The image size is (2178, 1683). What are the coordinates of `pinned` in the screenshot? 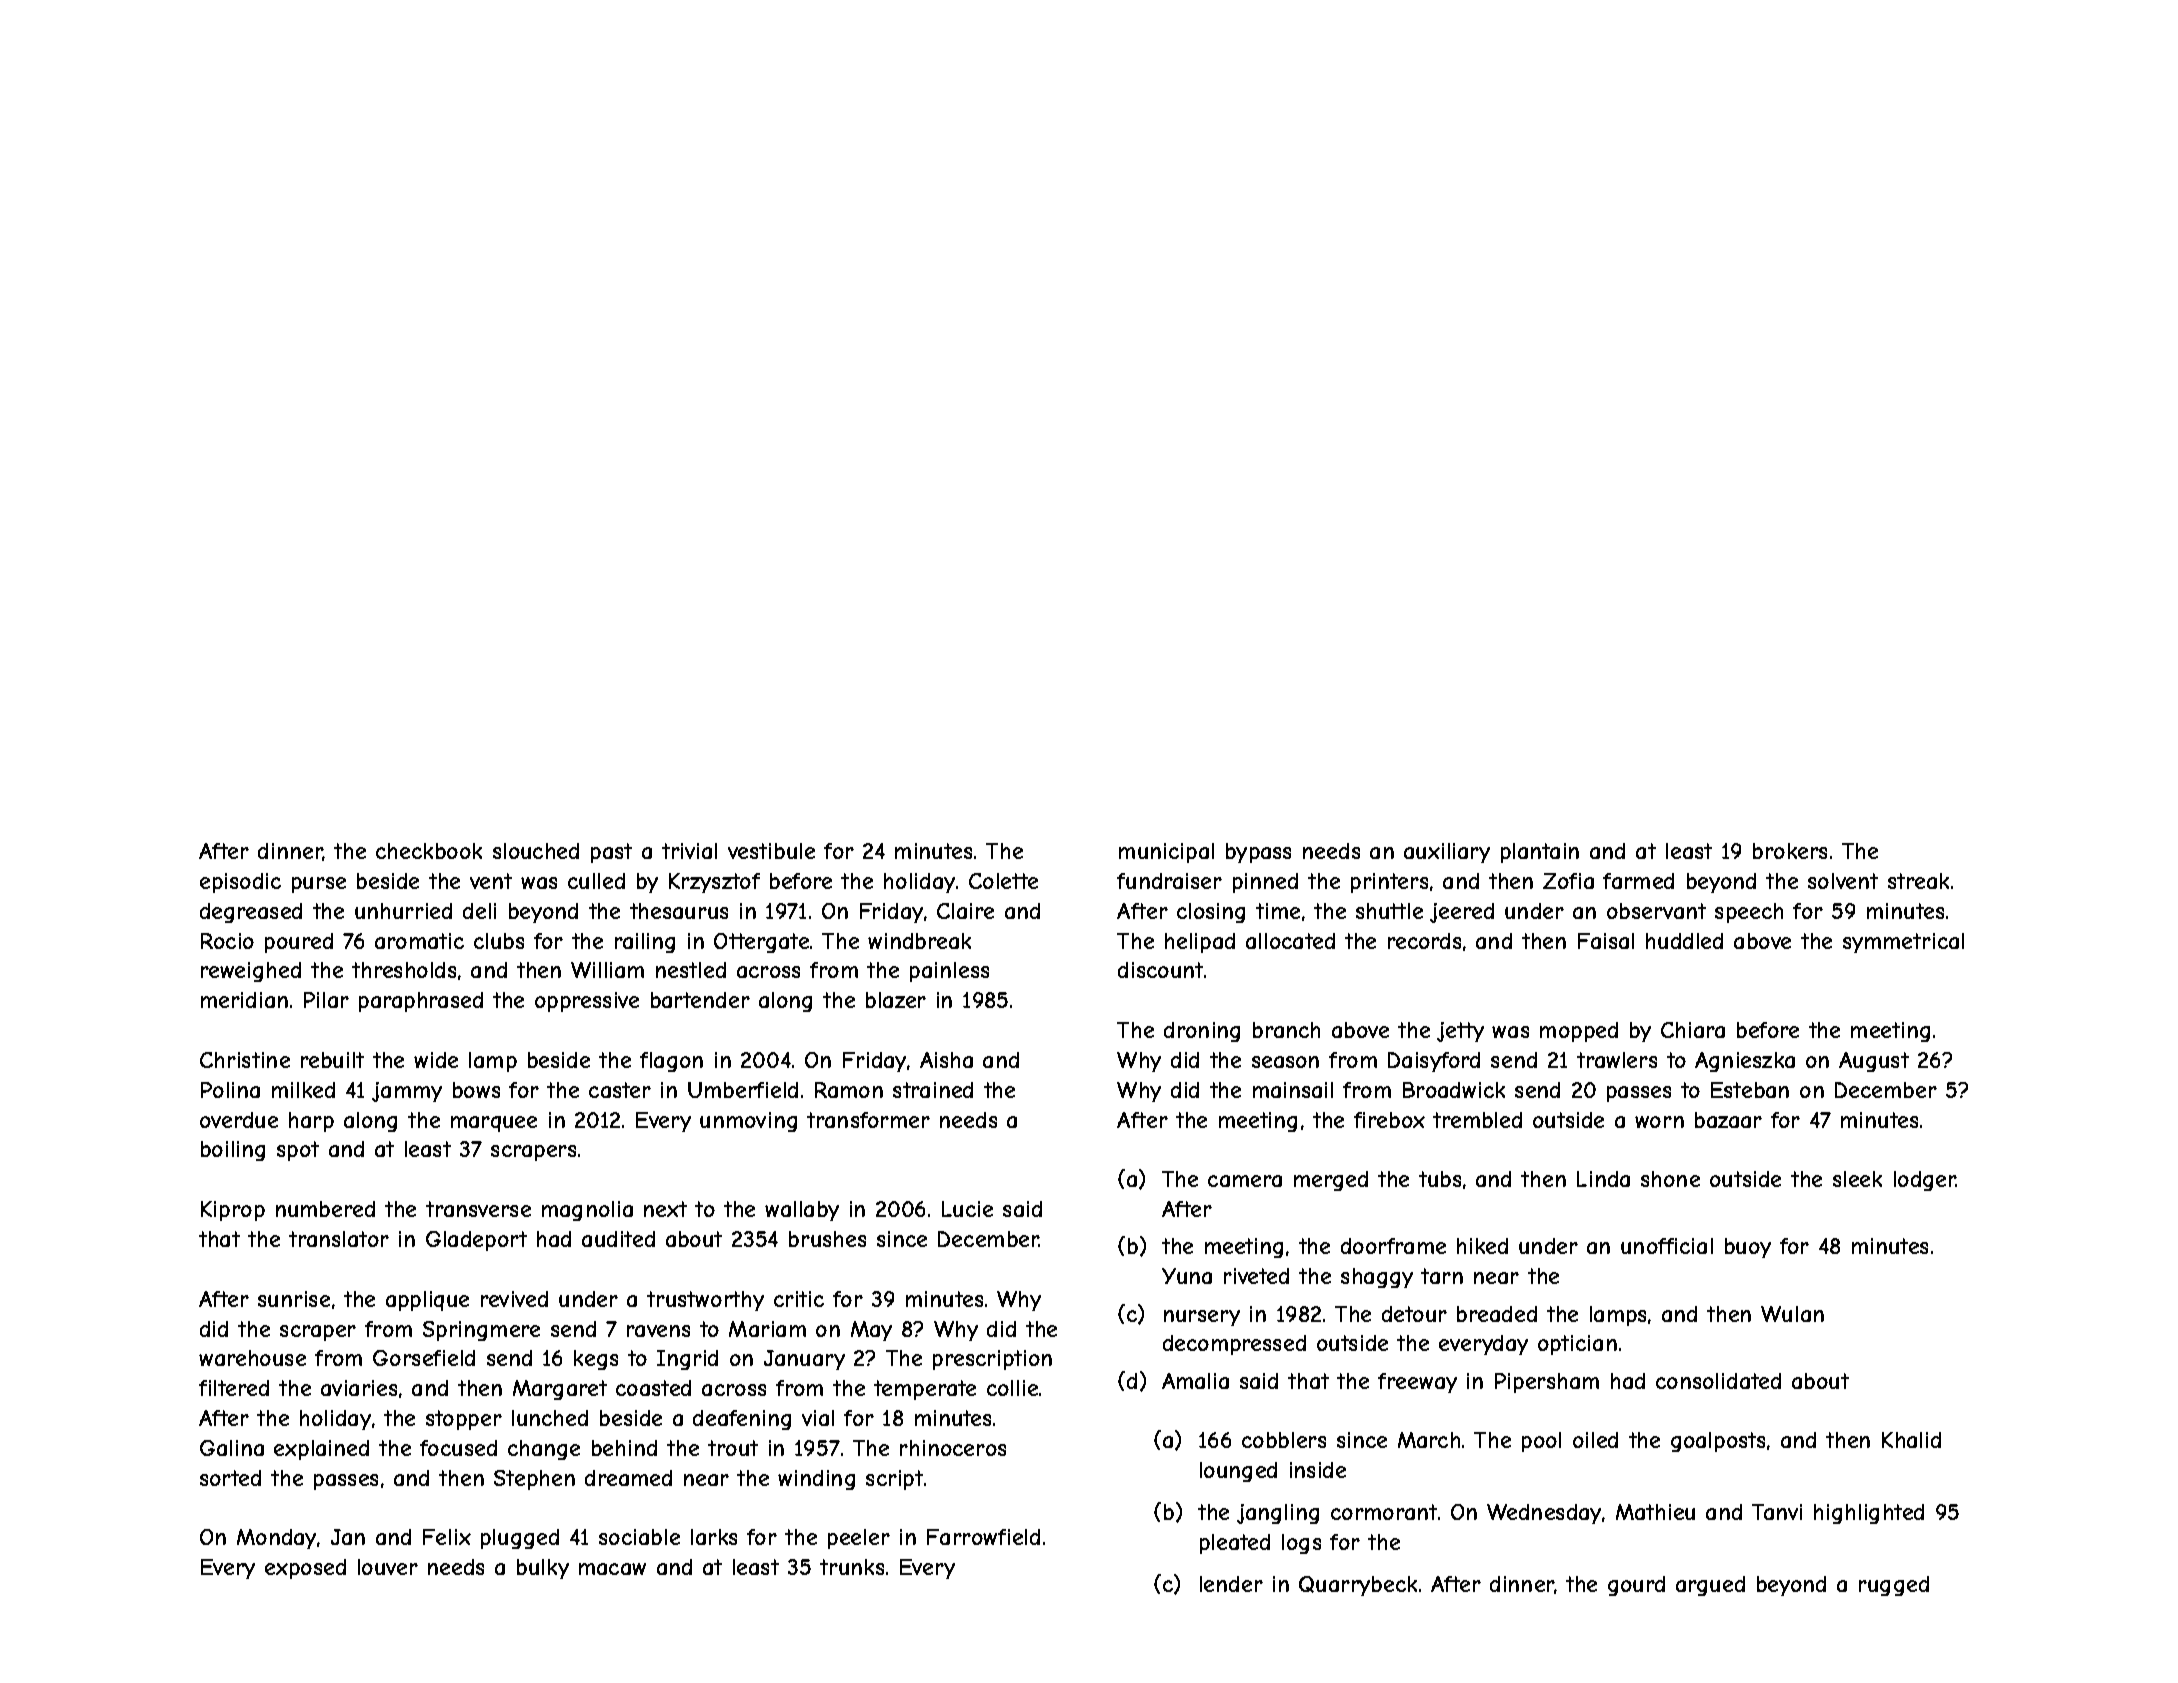 It's located at (1265, 883).
